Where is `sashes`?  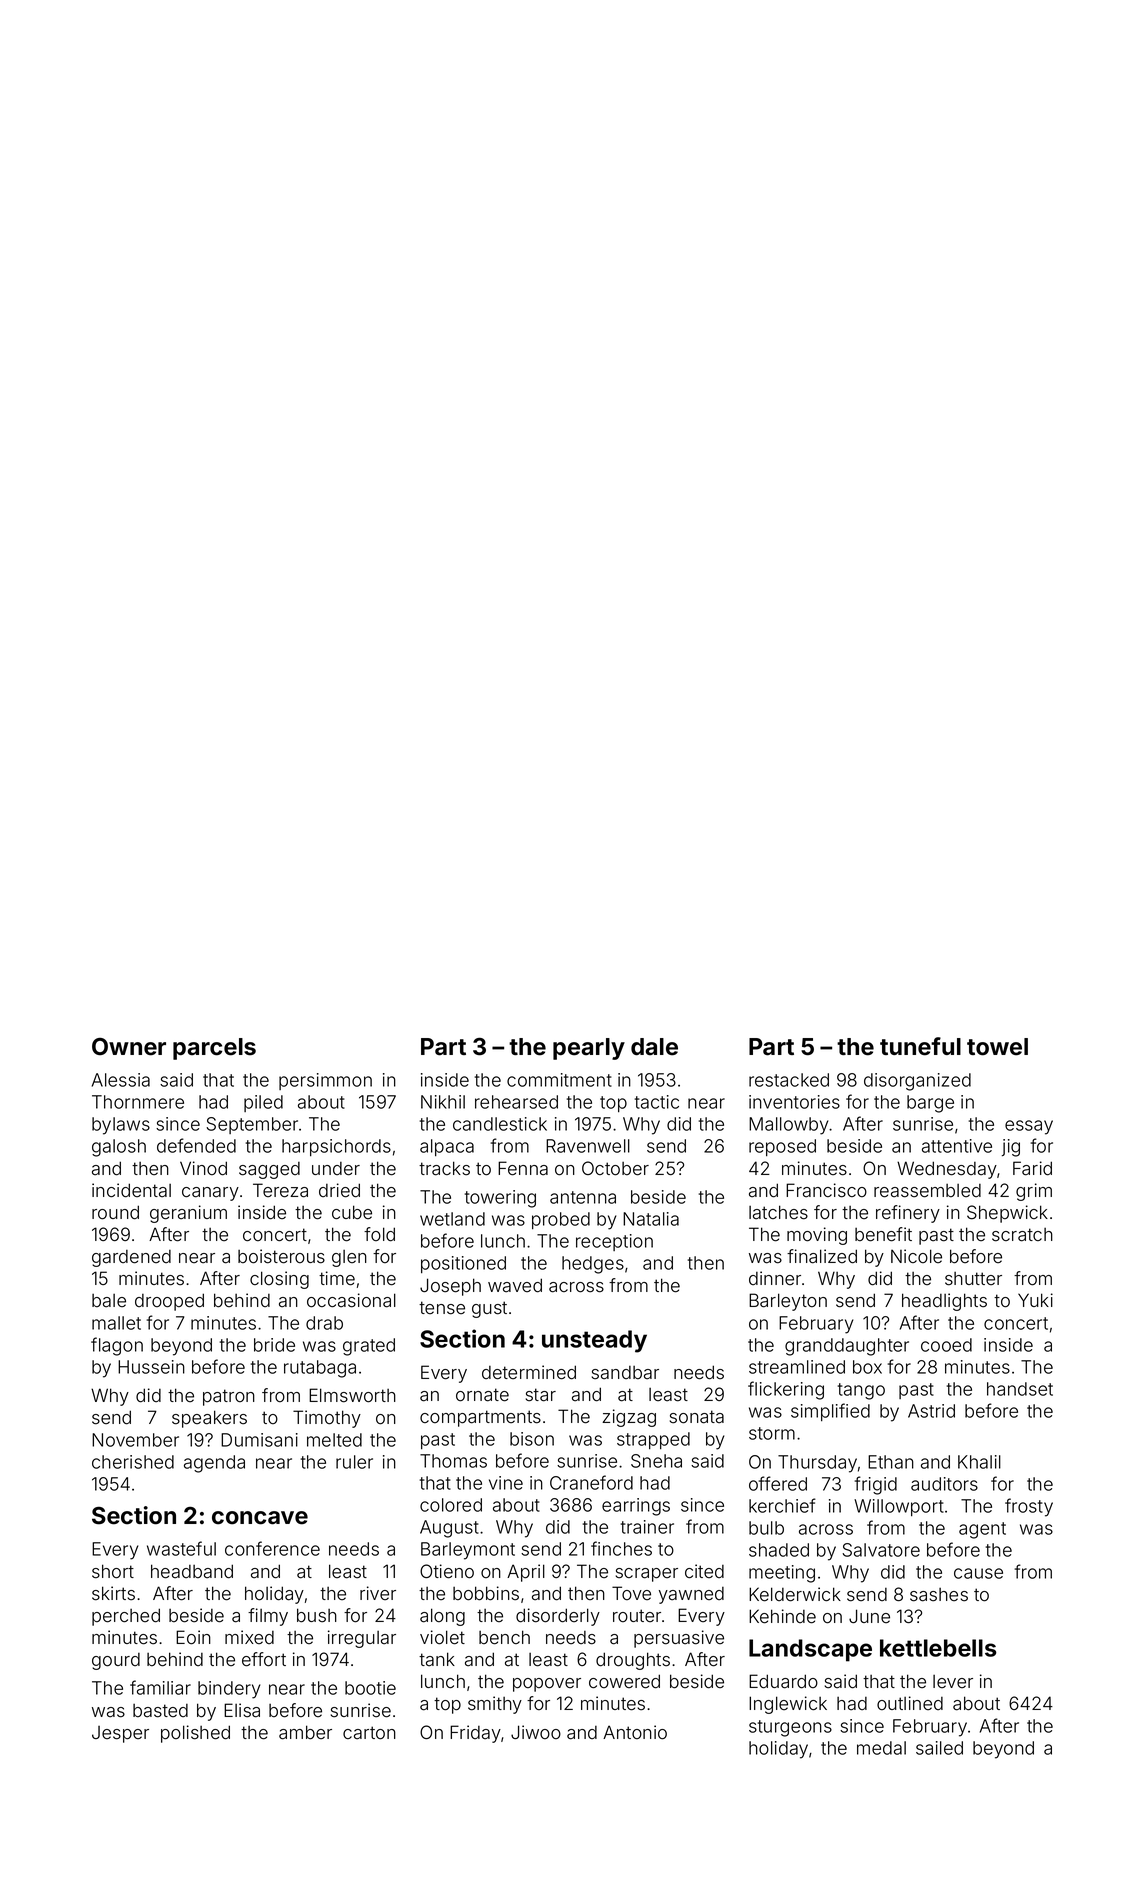 sashes is located at coordinates (939, 1595).
